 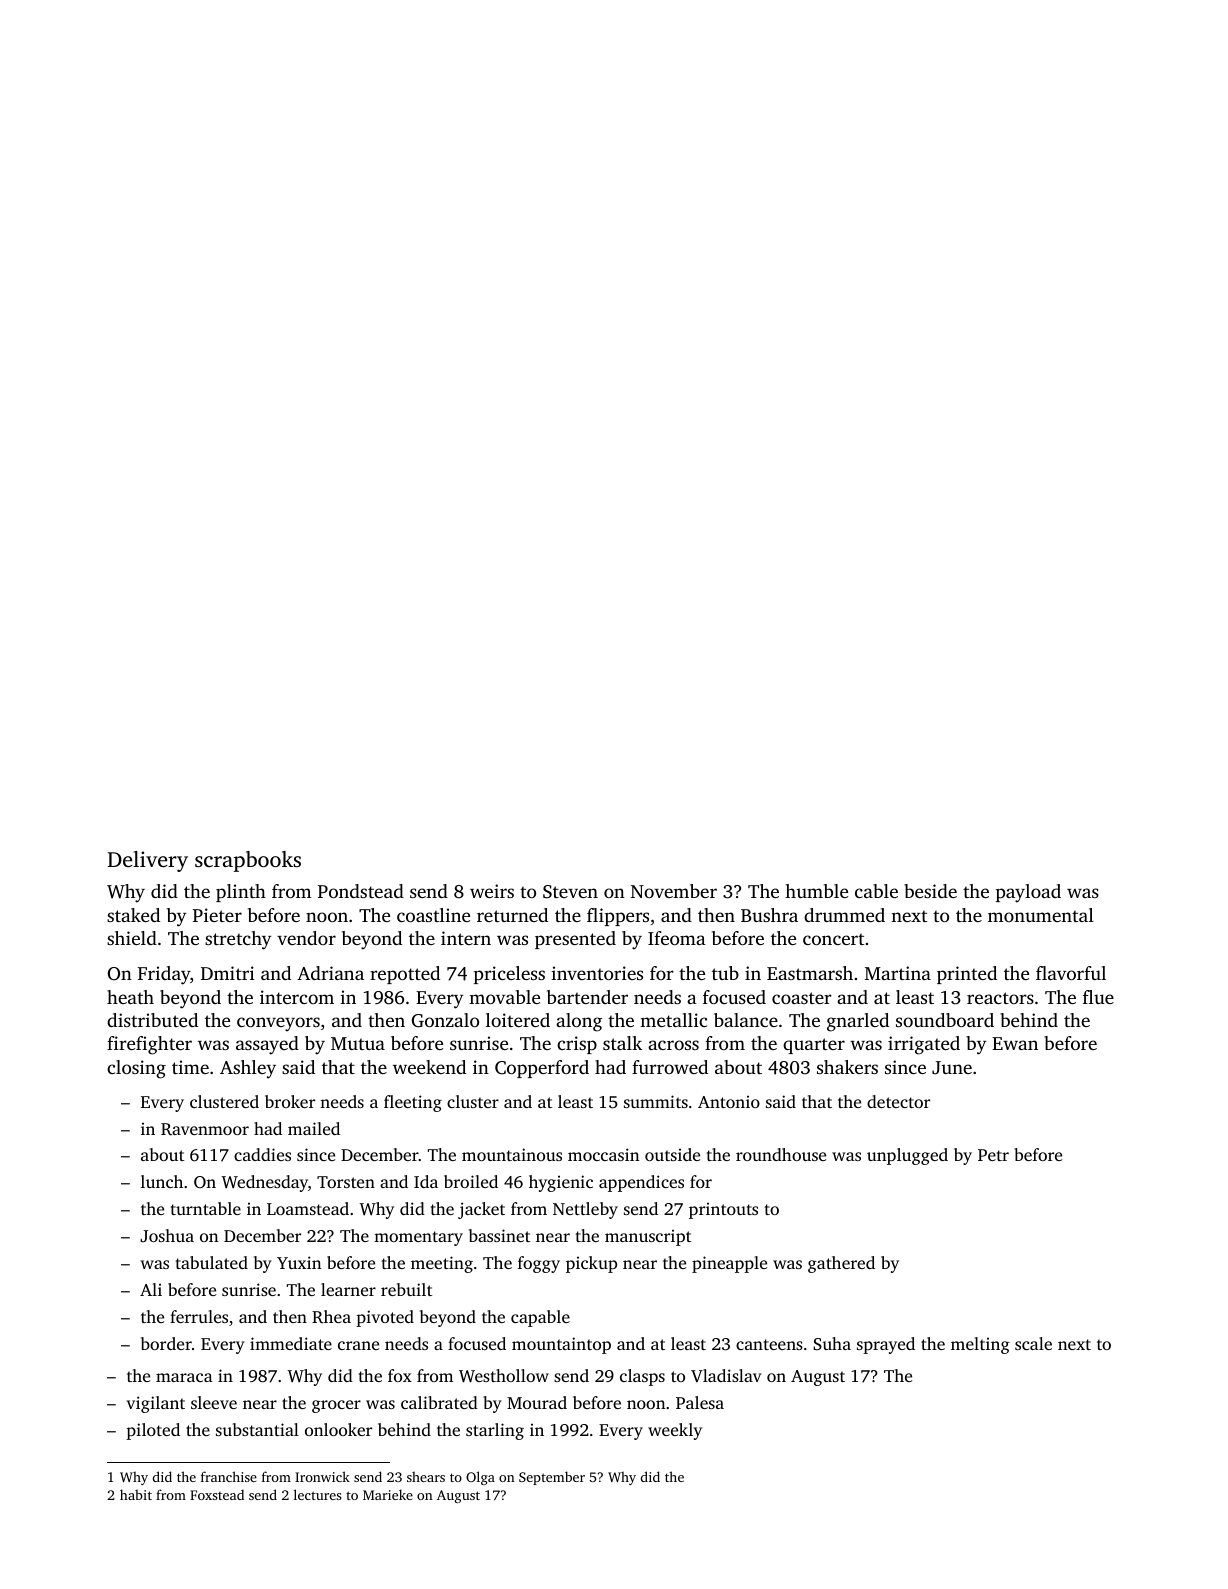 What do you see at coordinates (1098, 997) in the screenshot?
I see `flue` at bounding box center [1098, 997].
